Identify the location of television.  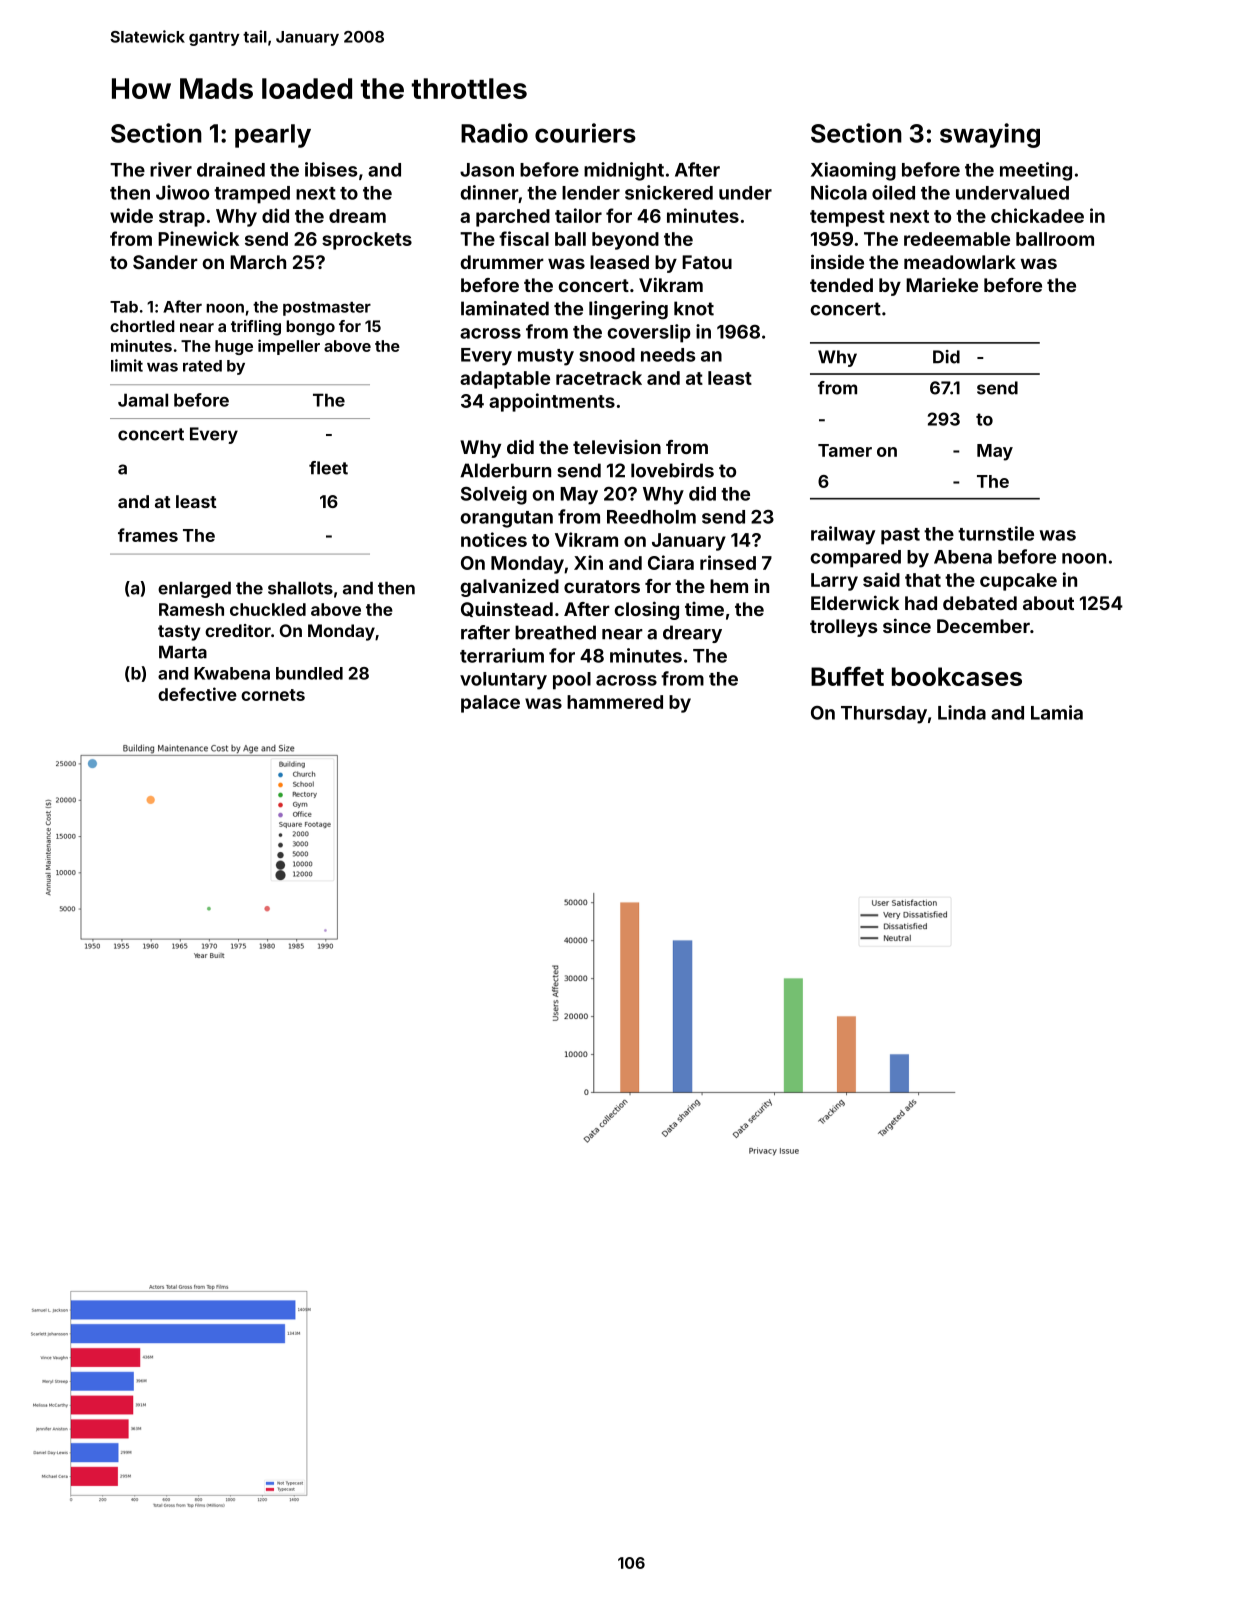
(617, 446).
